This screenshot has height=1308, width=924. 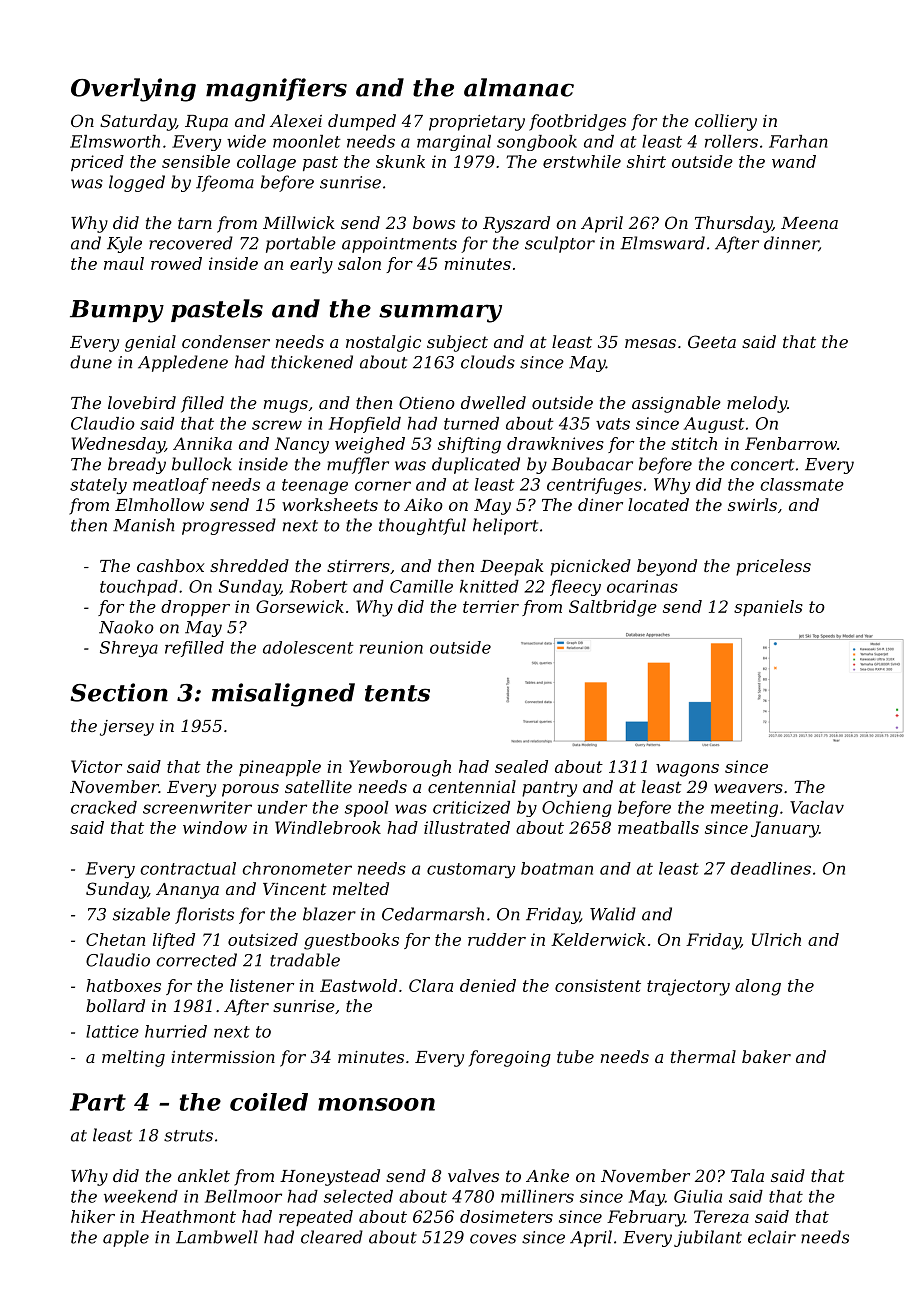 What do you see at coordinates (98, 1102) in the screenshot?
I see `Part` at bounding box center [98, 1102].
